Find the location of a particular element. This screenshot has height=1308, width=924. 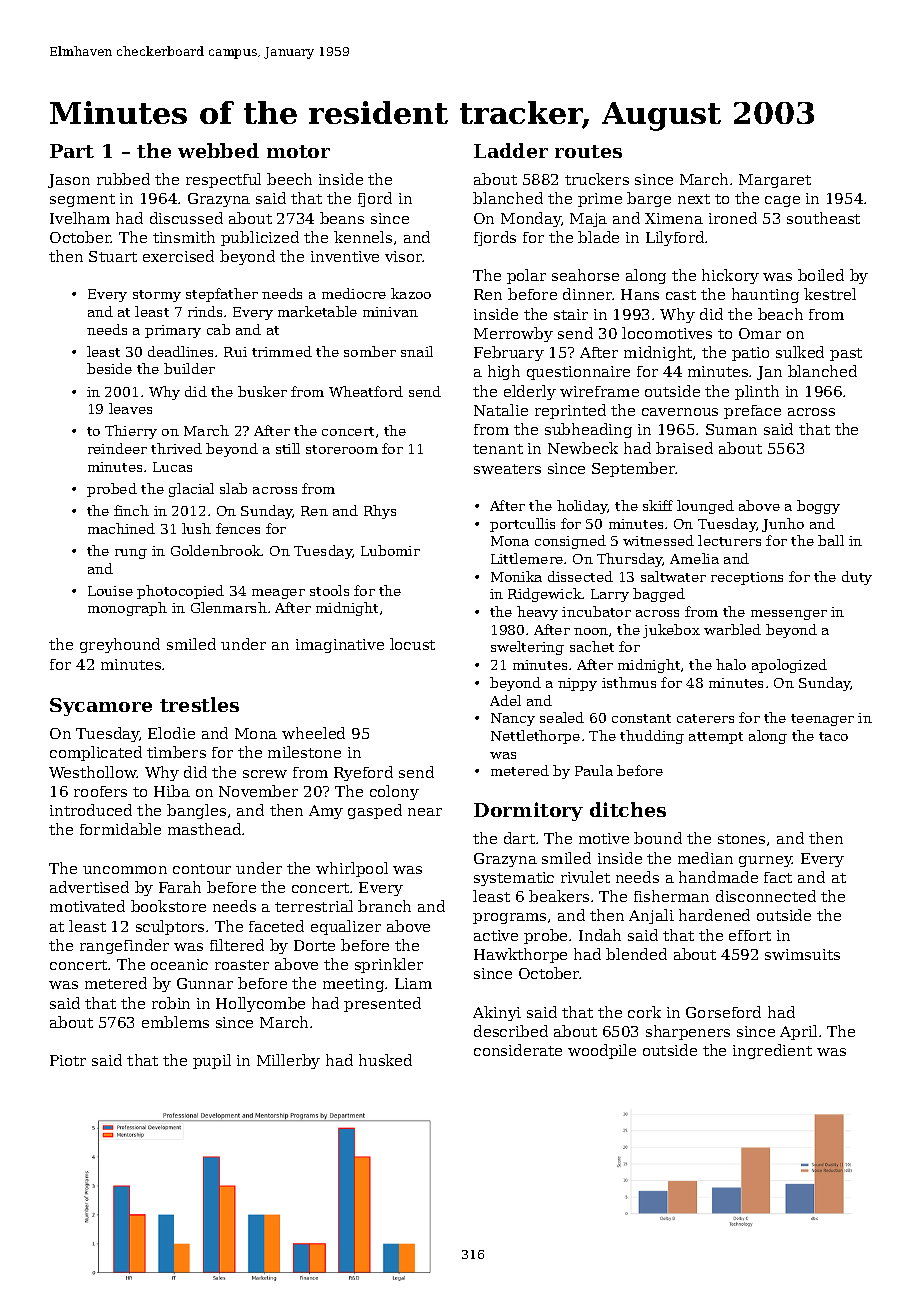

greyhound is located at coordinates (120, 645).
